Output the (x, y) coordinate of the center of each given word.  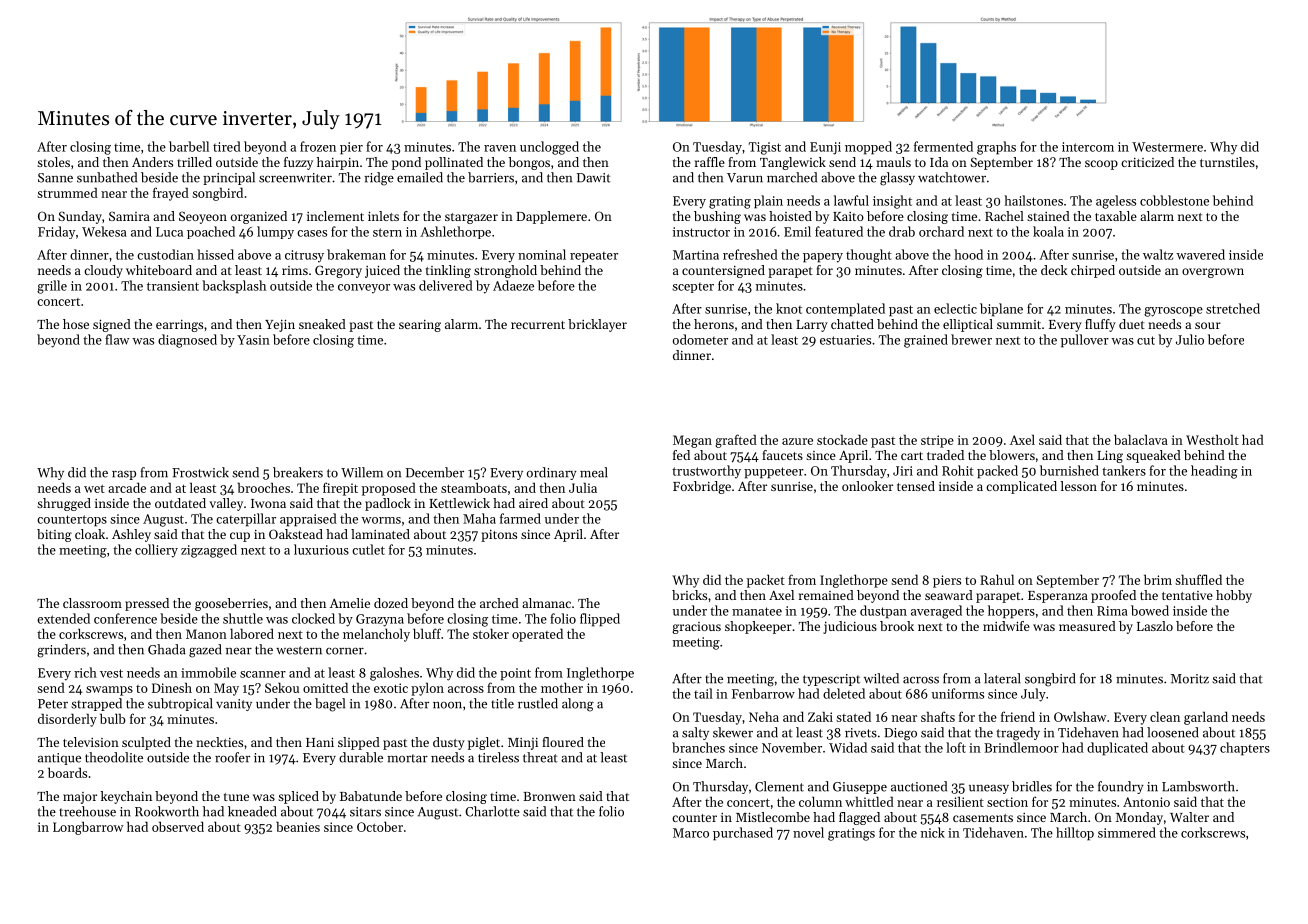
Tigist (765, 148)
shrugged (64, 504)
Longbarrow (88, 828)
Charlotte (492, 811)
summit (1019, 324)
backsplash (234, 287)
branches (698, 747)
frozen (318, 146)
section (1007, 802)
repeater (594, 257)
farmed (520, 518)
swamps (109, 691)
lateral (1002, 678)
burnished (1069, 470)
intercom (1088, 147)
